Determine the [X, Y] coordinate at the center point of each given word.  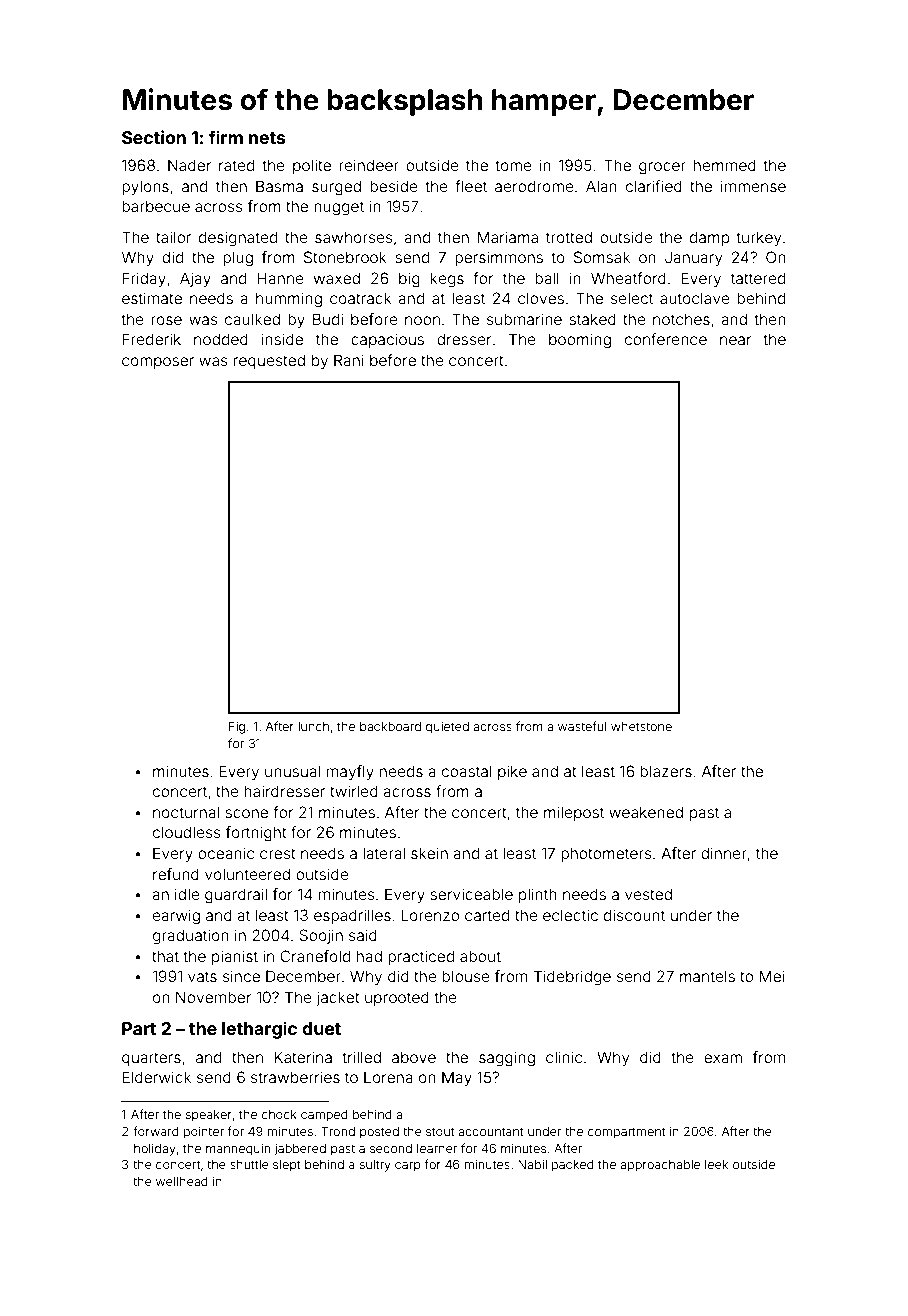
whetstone [641, 726]
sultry [375, 1166]
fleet [471, 186]
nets [267, 138]
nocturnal [186, 812]
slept [287, 1166]
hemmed [725, 165]
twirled [354, 791]
